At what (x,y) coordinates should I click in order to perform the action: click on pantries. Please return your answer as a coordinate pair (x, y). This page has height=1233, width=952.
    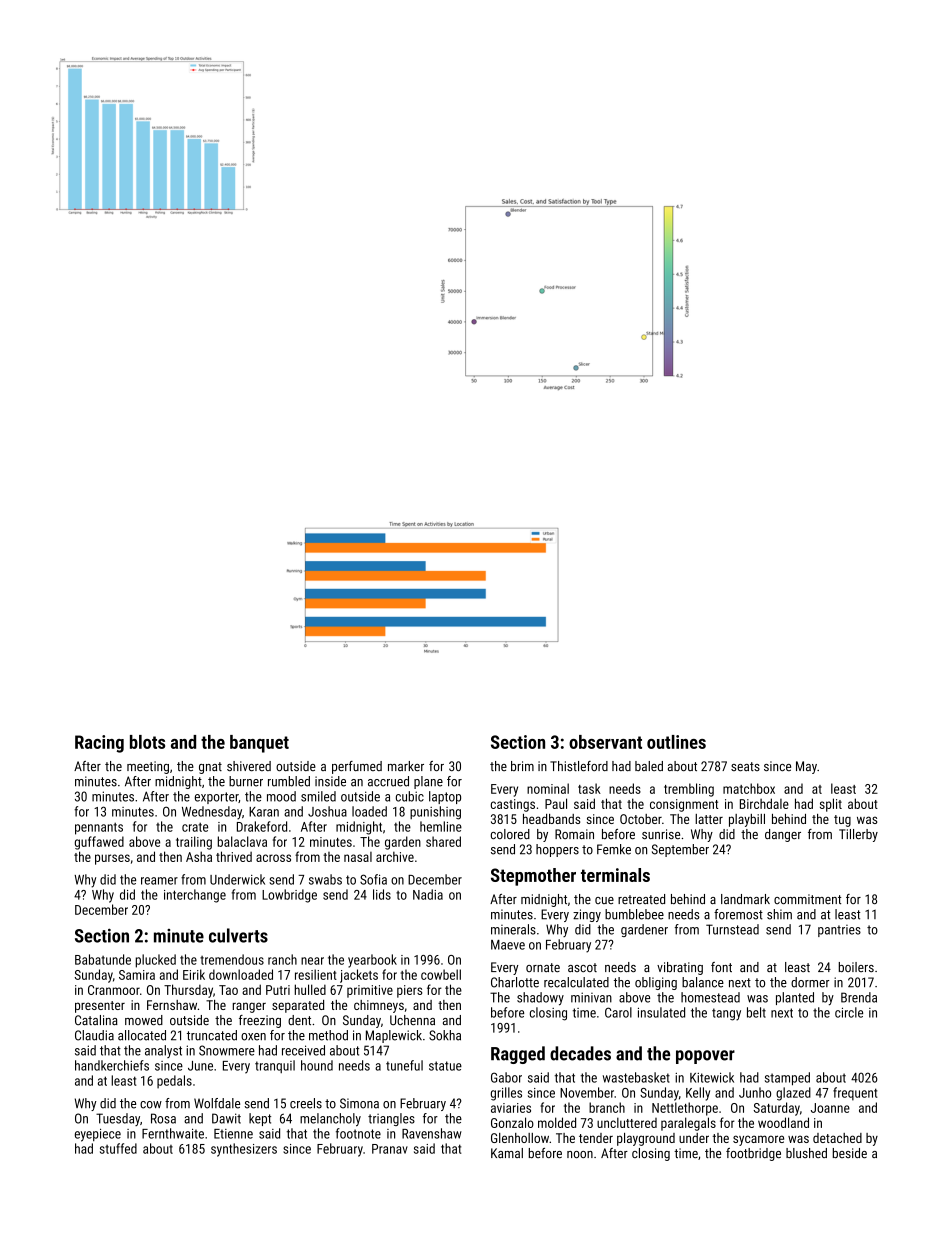
    Looking at the image, I should click on (839, 931).
